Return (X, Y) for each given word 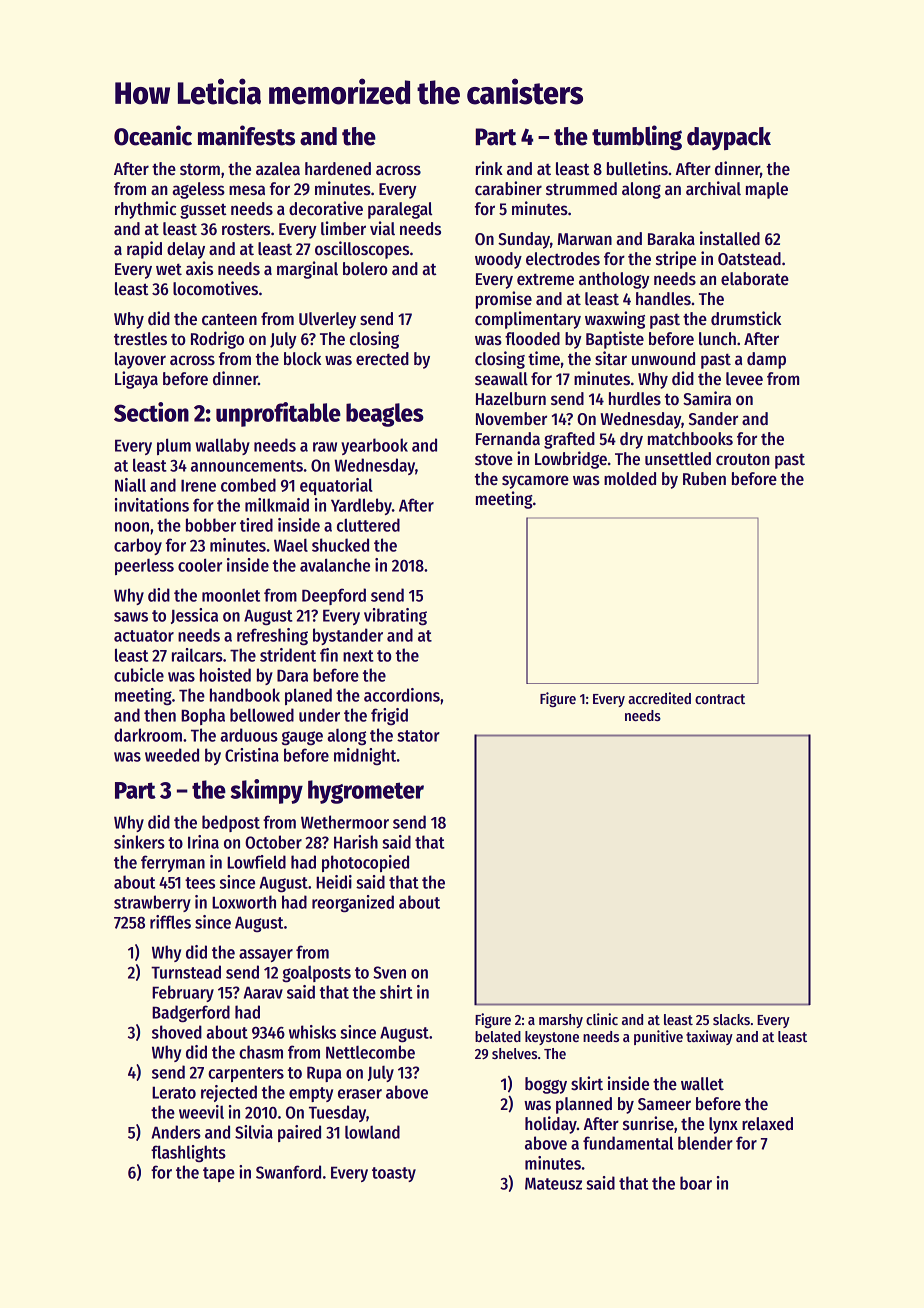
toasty (394, 1174)
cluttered (368, 525)
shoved (177, 1032)
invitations (152, 505)
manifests (246, 135)
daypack (729, 138)
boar (696, 1183)
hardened (338, 169)
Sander (713, 419)
